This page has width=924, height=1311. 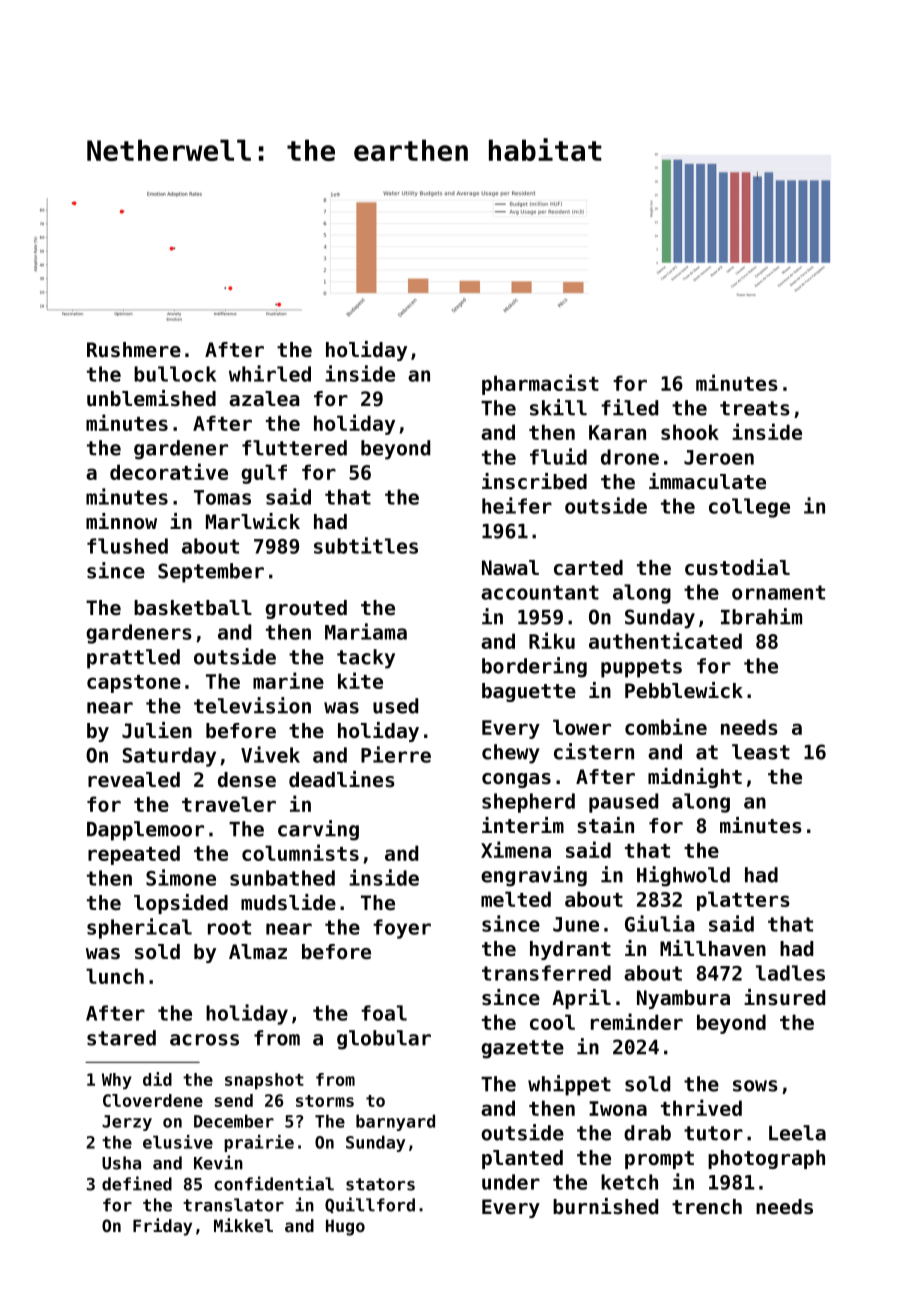 What do you see at coordinates (534, 876) in the page?
I see `engraving` at bounding box center [534, 876].
